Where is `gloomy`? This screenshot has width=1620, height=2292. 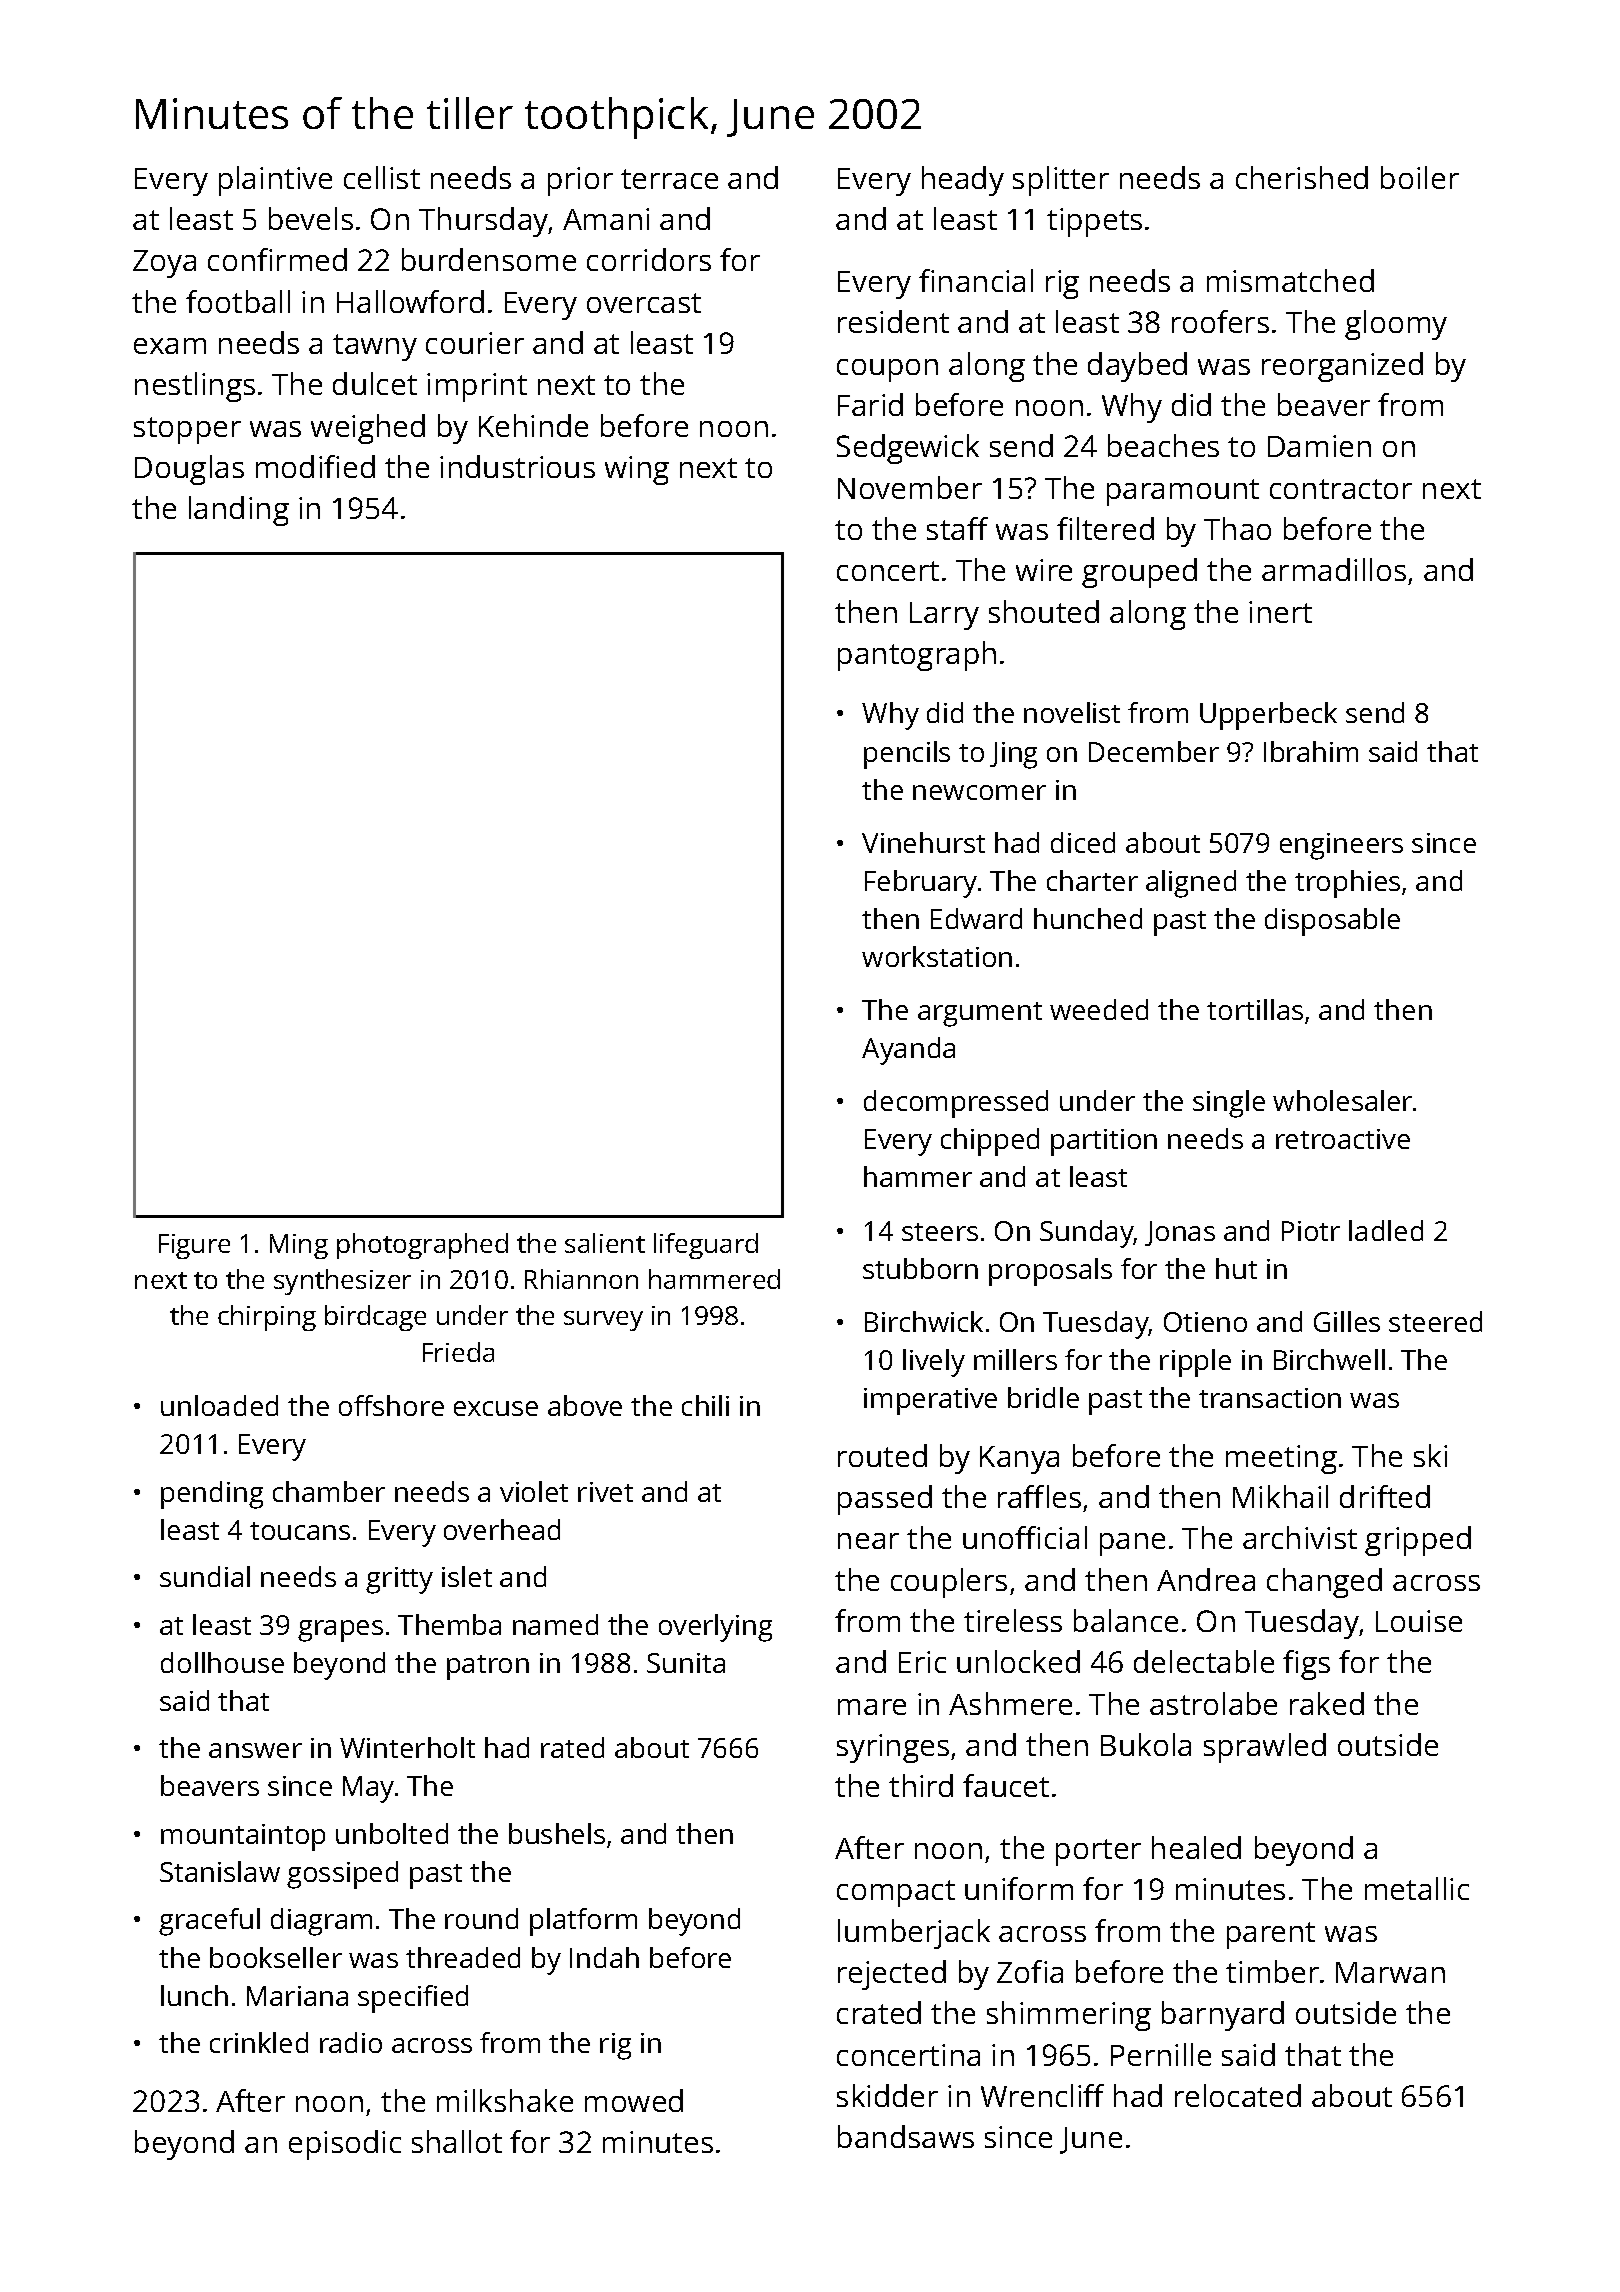 gloomy is located at coordinates (1396, 325).
